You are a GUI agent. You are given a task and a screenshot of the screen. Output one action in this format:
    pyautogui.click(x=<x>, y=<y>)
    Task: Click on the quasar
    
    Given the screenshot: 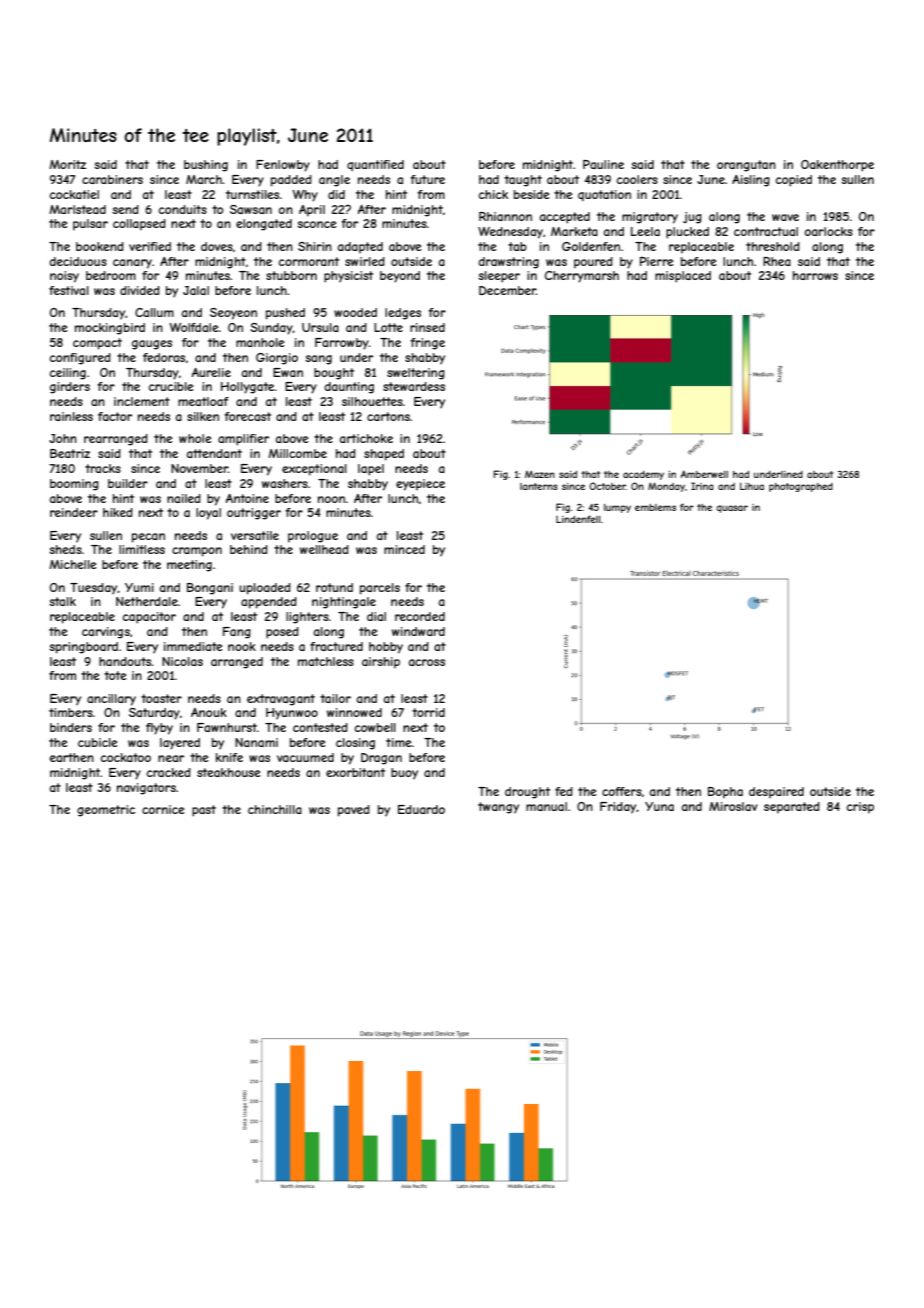 What is the action you would take?
    pyautogui.click(x=732, y=509)
